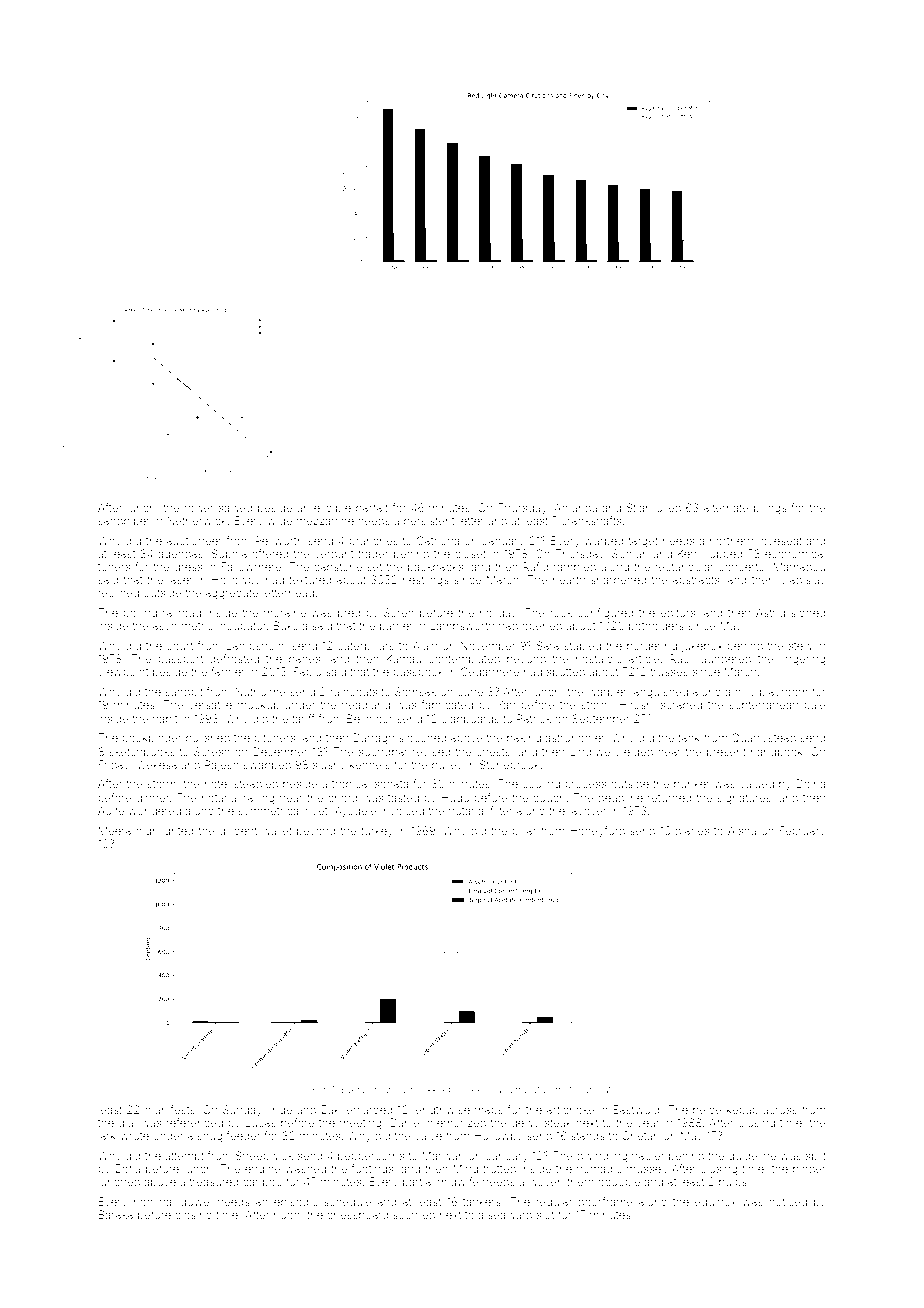 Image resolution: width=924 pixels, height=1308 pixels. What do you see at coordinates (236, 508) in the screenshot?
I see `sawed` at bounding box center [236, 508].
